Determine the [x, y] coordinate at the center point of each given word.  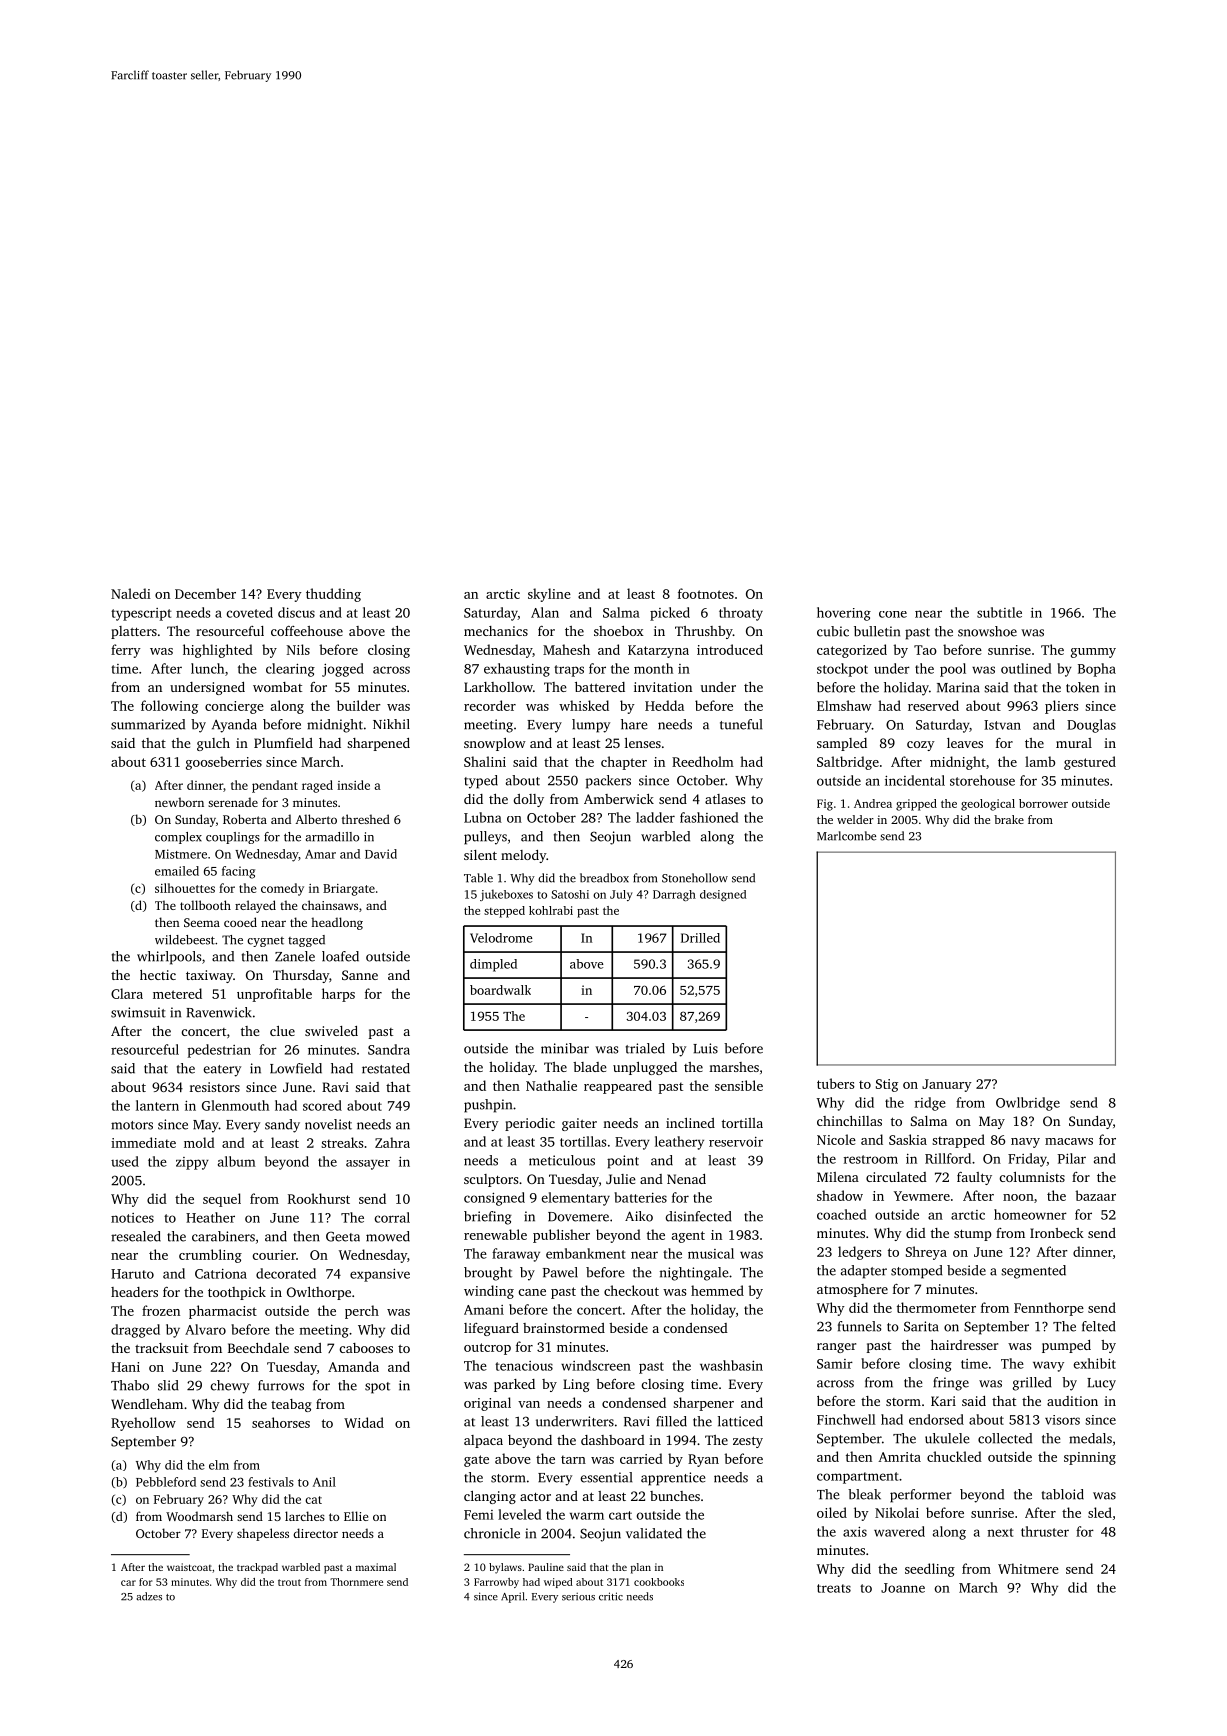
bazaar [1095, 1195]
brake [1009, 819]
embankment [585, 1253]
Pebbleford [166, 1482]
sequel [222, 1200]
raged [317, 786]
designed [723, 895]
